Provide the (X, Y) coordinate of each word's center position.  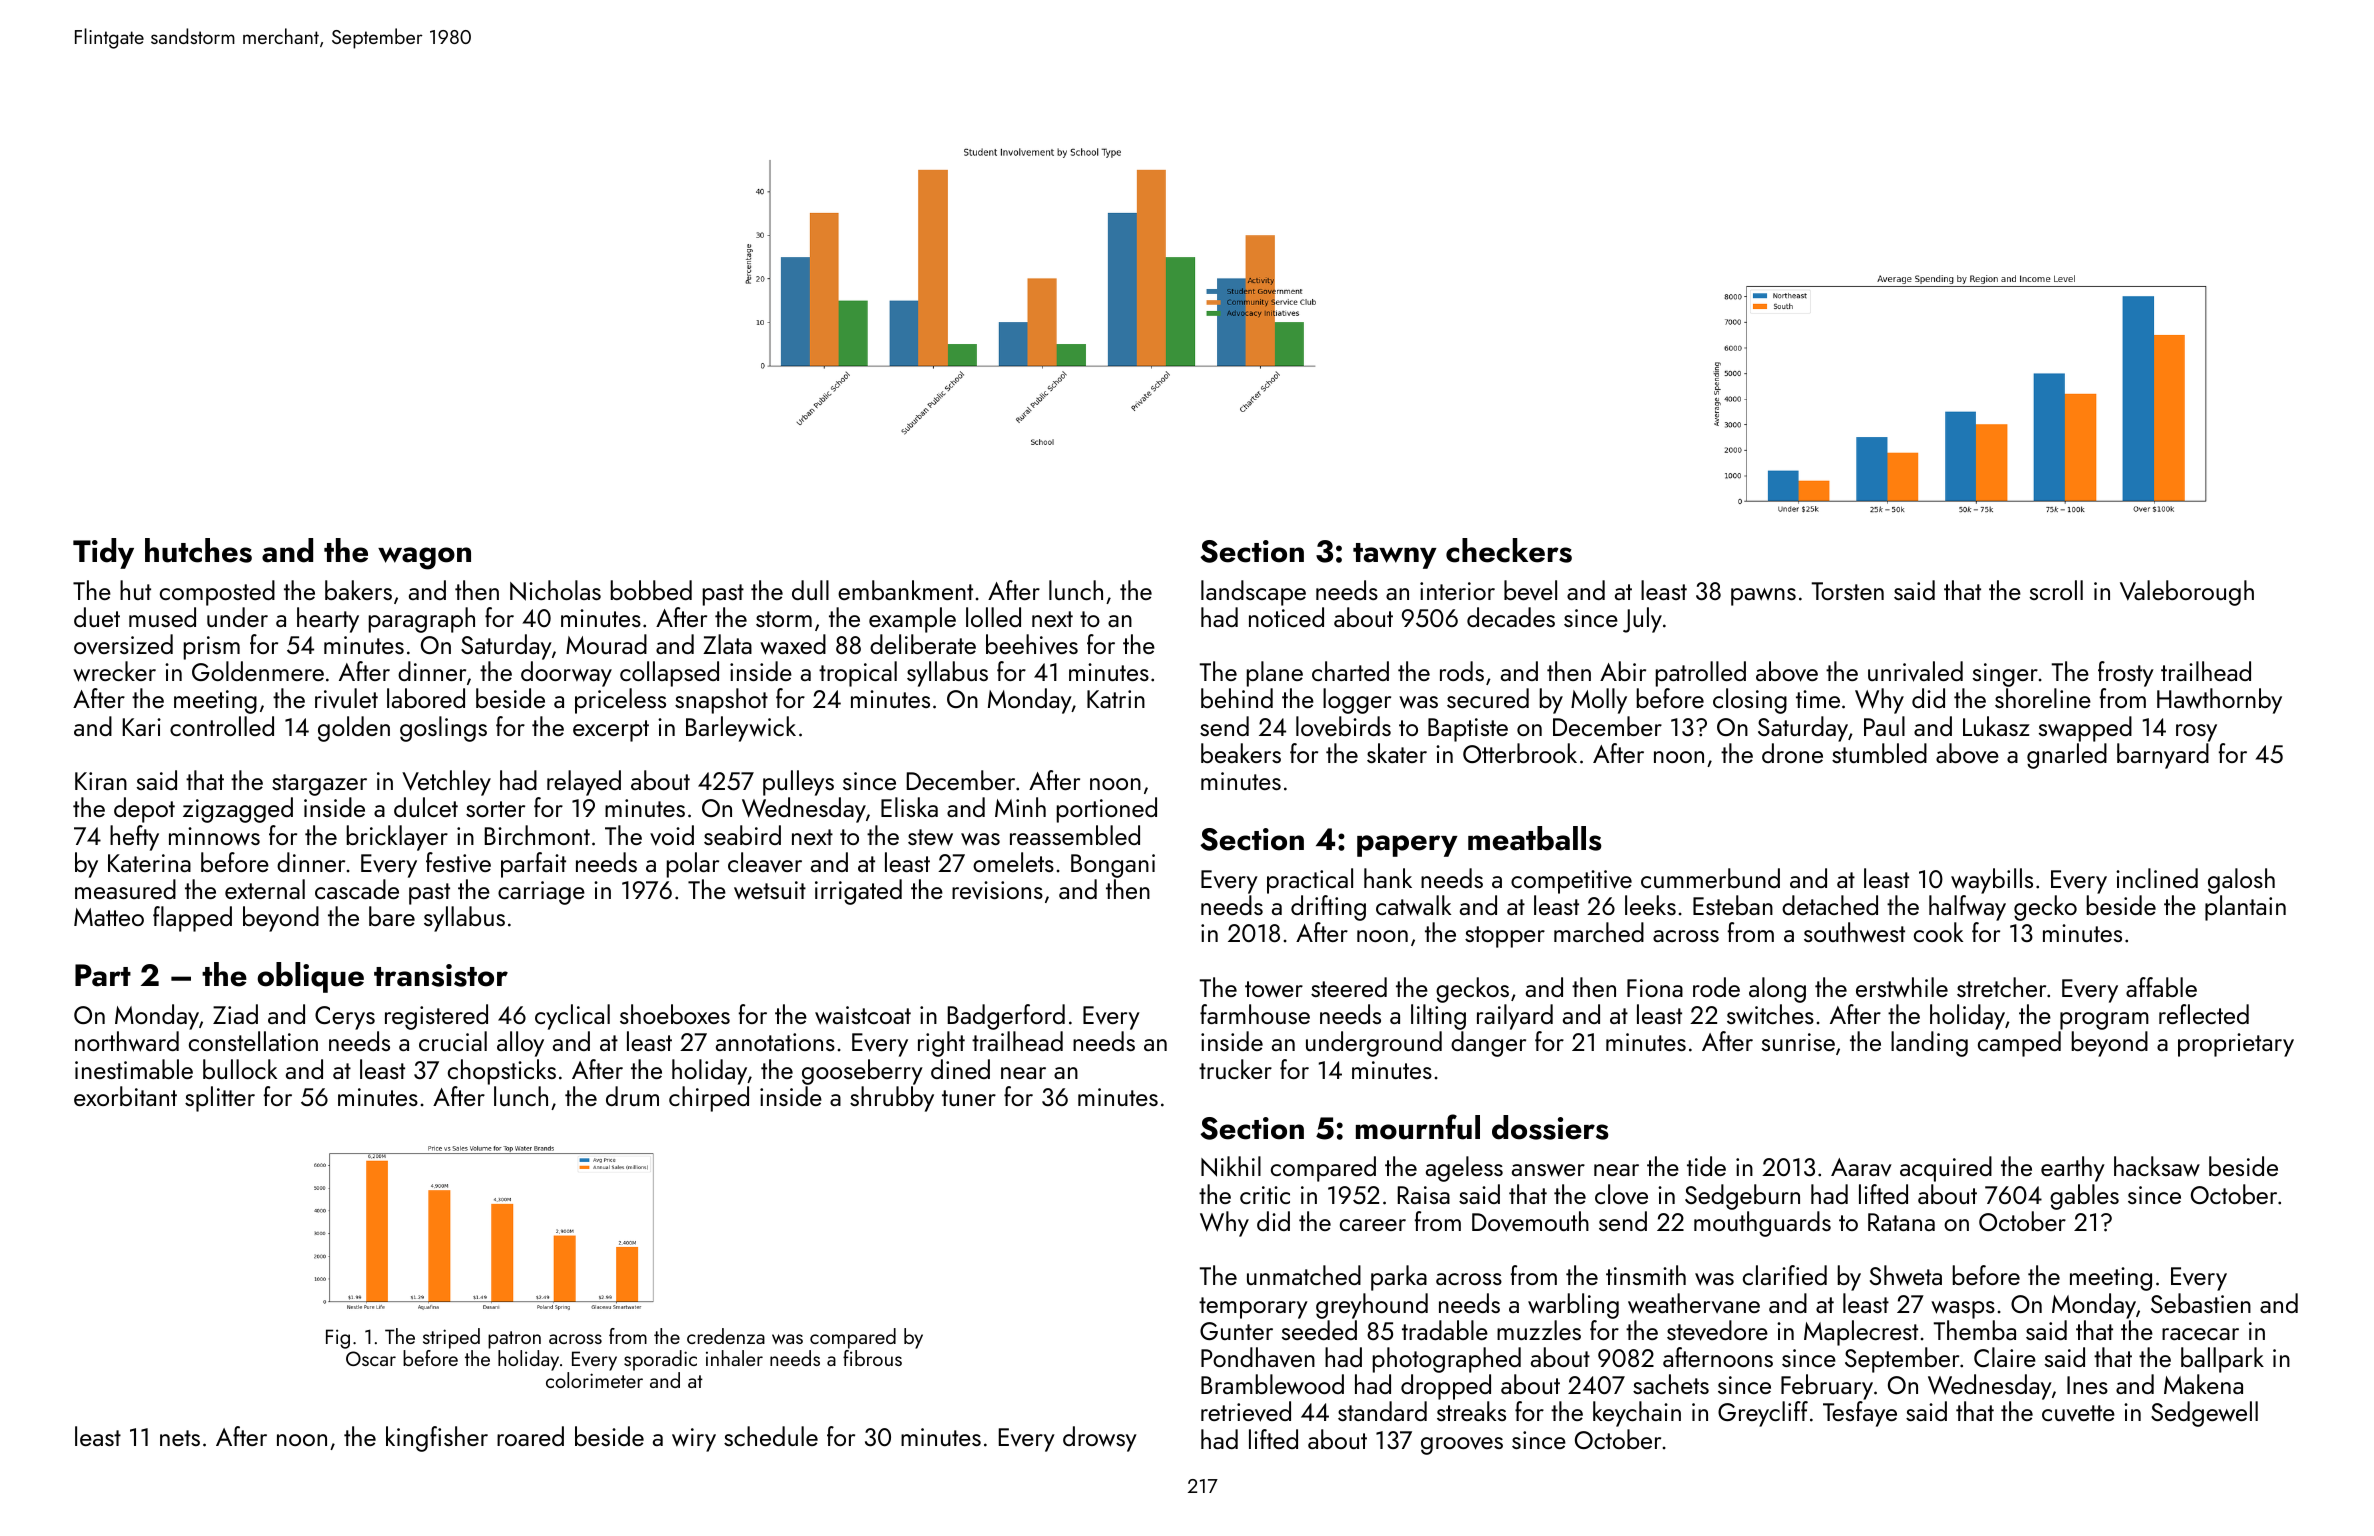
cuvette (2078, 1413)
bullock (240, 1069)
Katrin (1116, 699)
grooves (1462, 1446)
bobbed (651, 590)
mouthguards (1762, 1224)
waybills (1992, 881)
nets (180, 1438)
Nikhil (1231, 1166)
